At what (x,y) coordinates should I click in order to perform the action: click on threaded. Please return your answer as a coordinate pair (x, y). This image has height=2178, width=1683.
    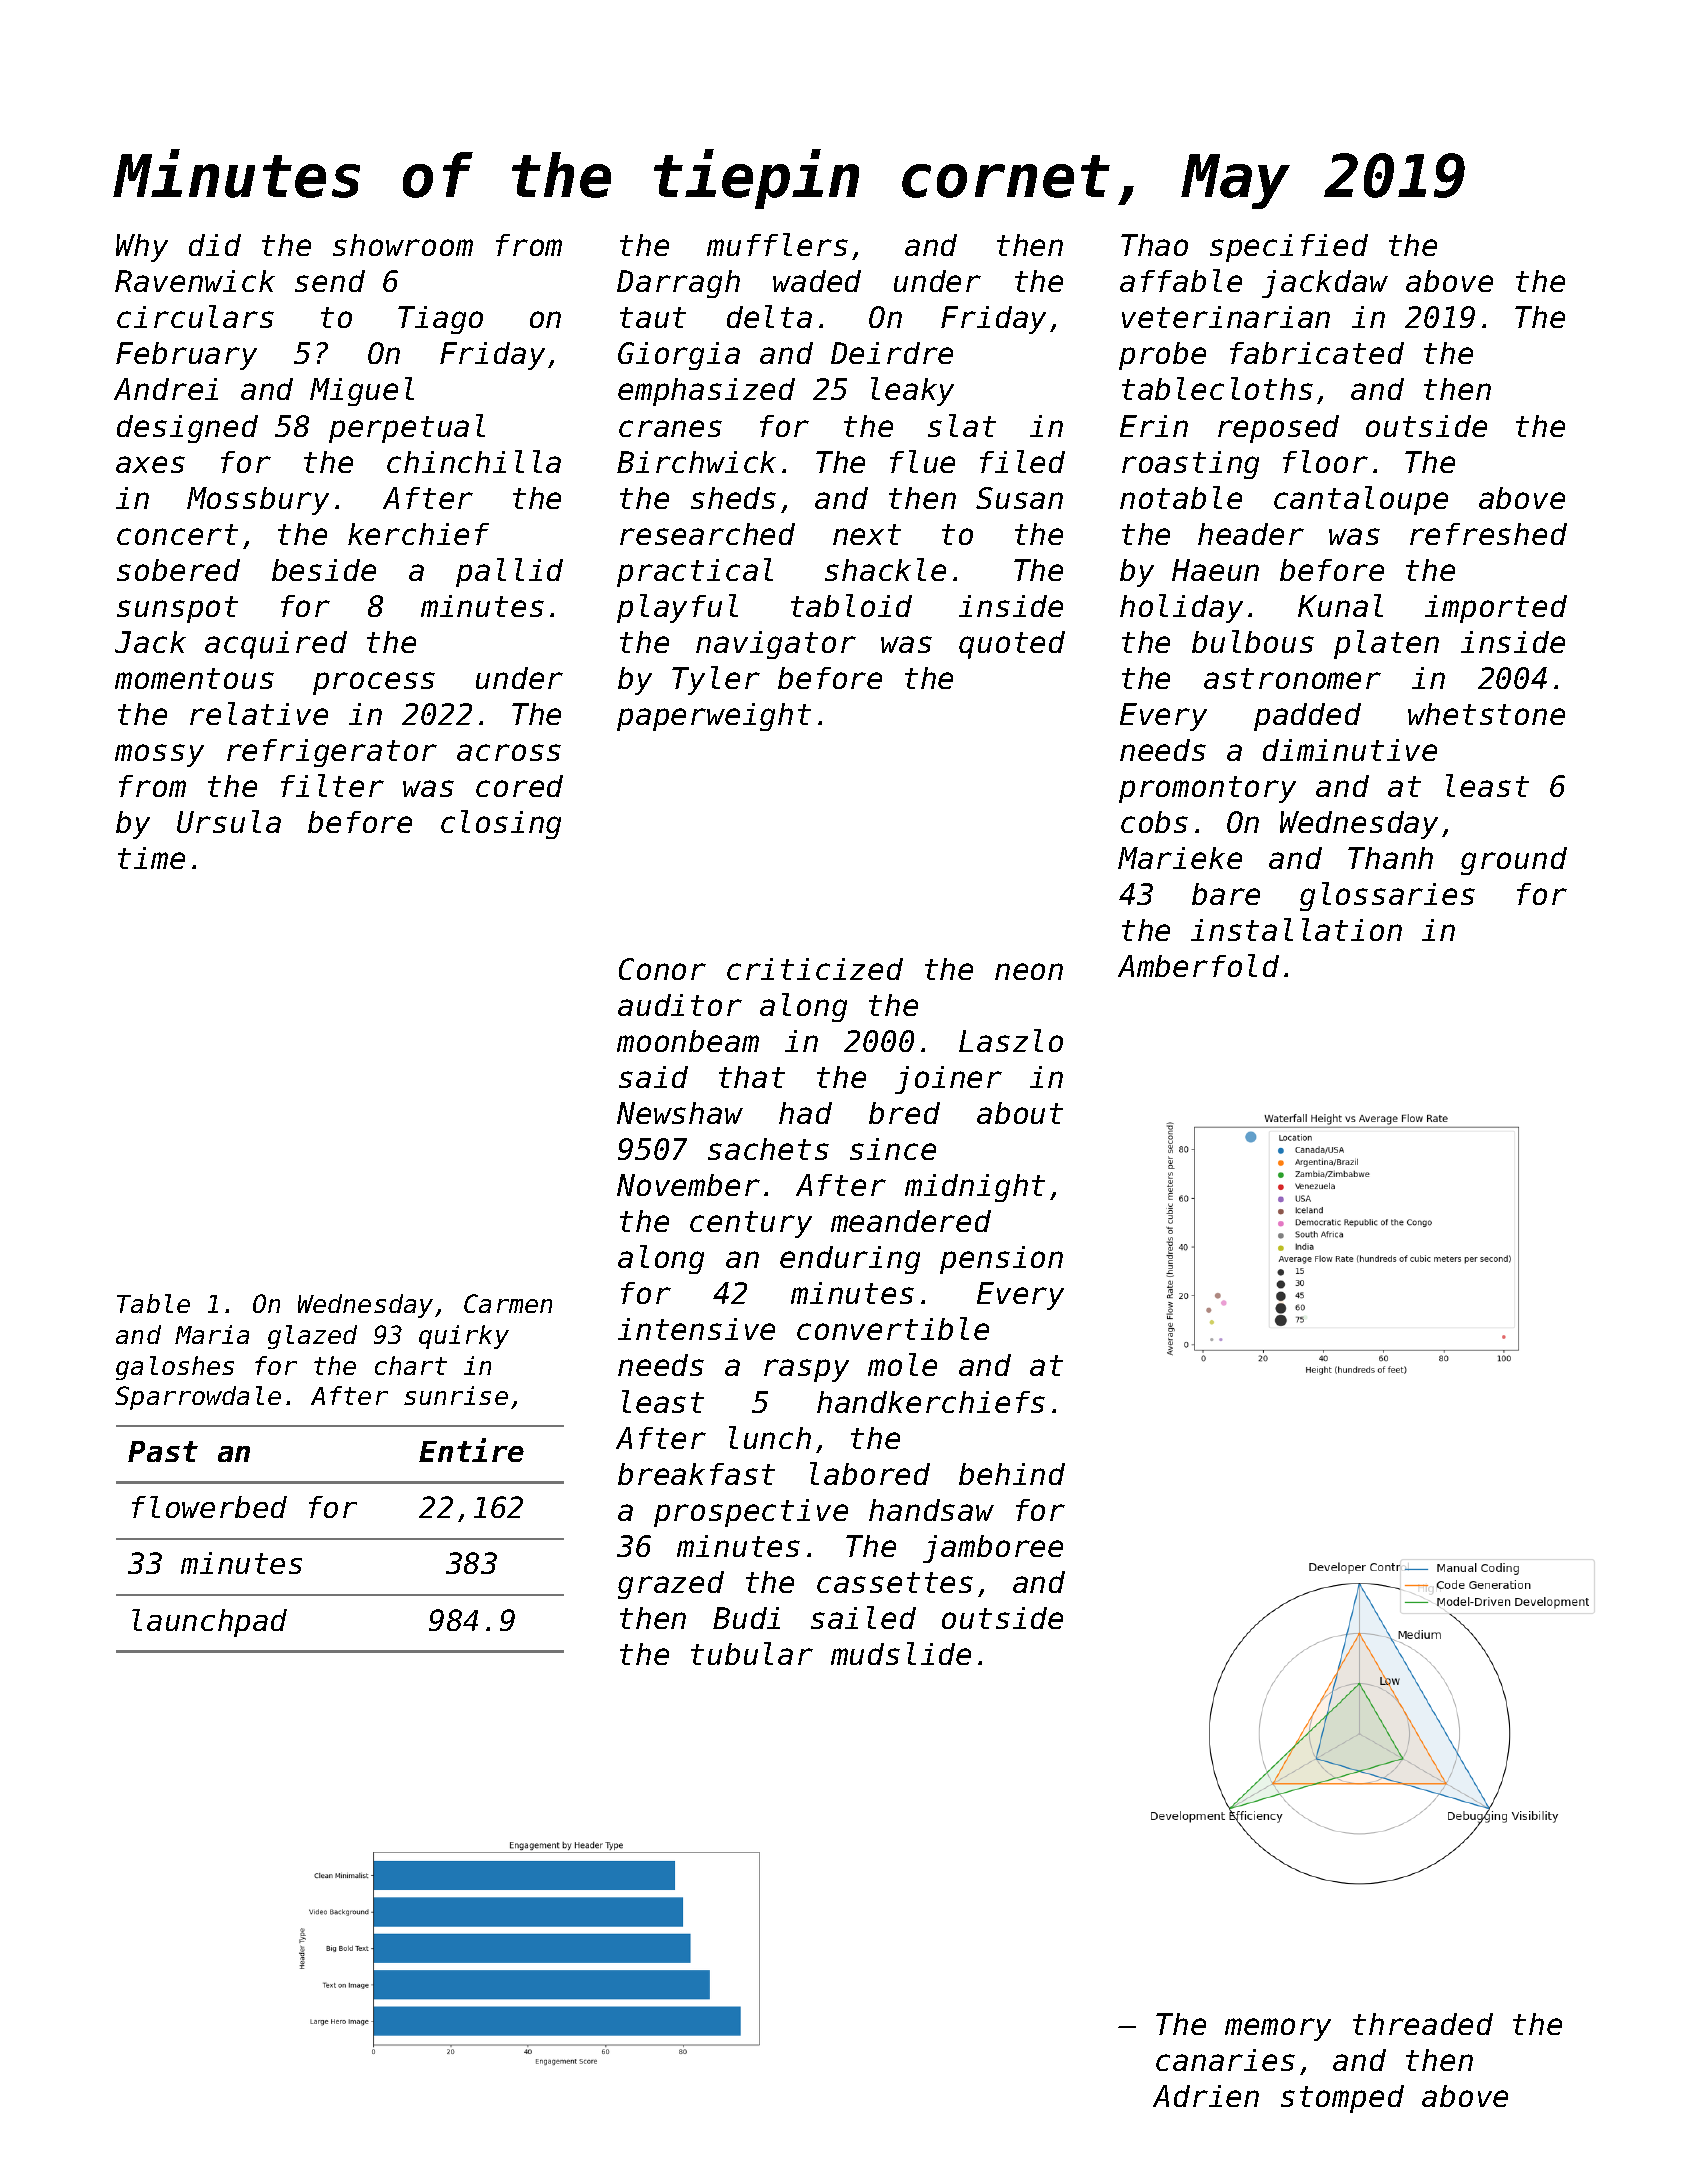
    Looking at the image, I should click on (1423, 2024).
